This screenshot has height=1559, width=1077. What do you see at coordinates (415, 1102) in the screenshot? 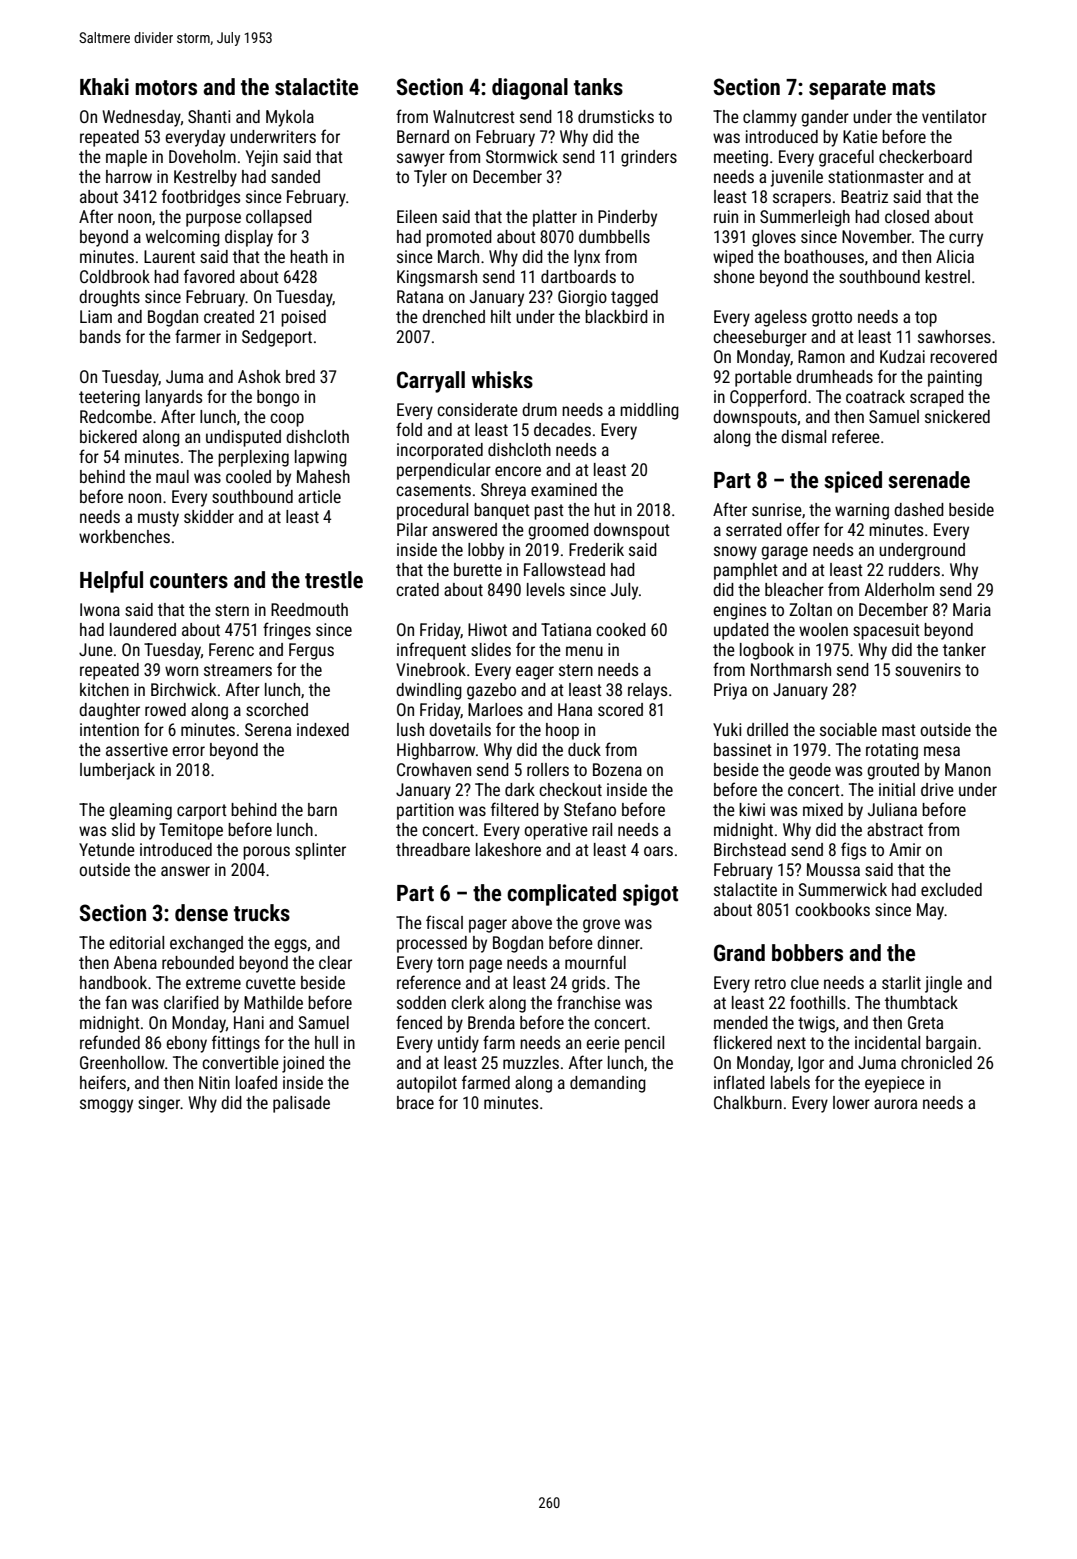
I see `brace` at bounding box center [415, 1102].
